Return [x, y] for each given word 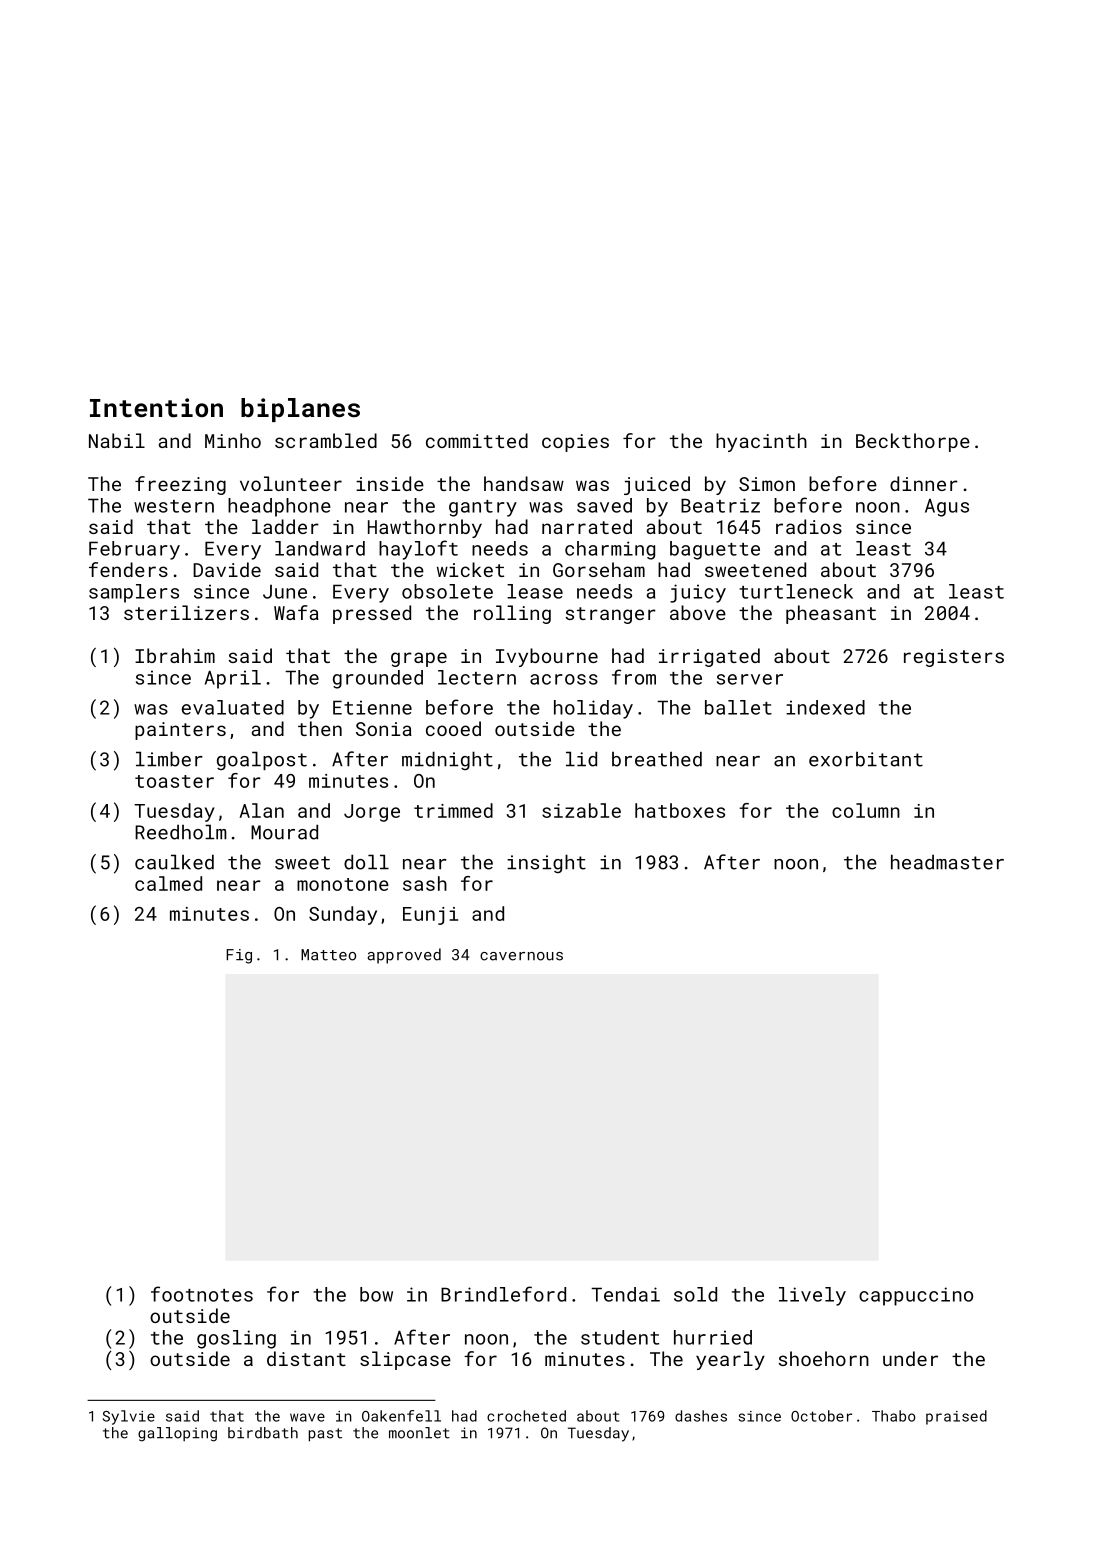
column [866, 810]
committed [477, 440]
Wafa [296, 612]
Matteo [328, 955]
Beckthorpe [913, 442]
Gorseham [599, 569]
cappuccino [916, 1296]
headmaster [947, 862]
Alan [261, 810]
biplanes [300, 410]
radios [809, 526]
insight [546, 863]
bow [376, 1294]
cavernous [521, 956]
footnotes [202, 1294]
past [325, 1435]
